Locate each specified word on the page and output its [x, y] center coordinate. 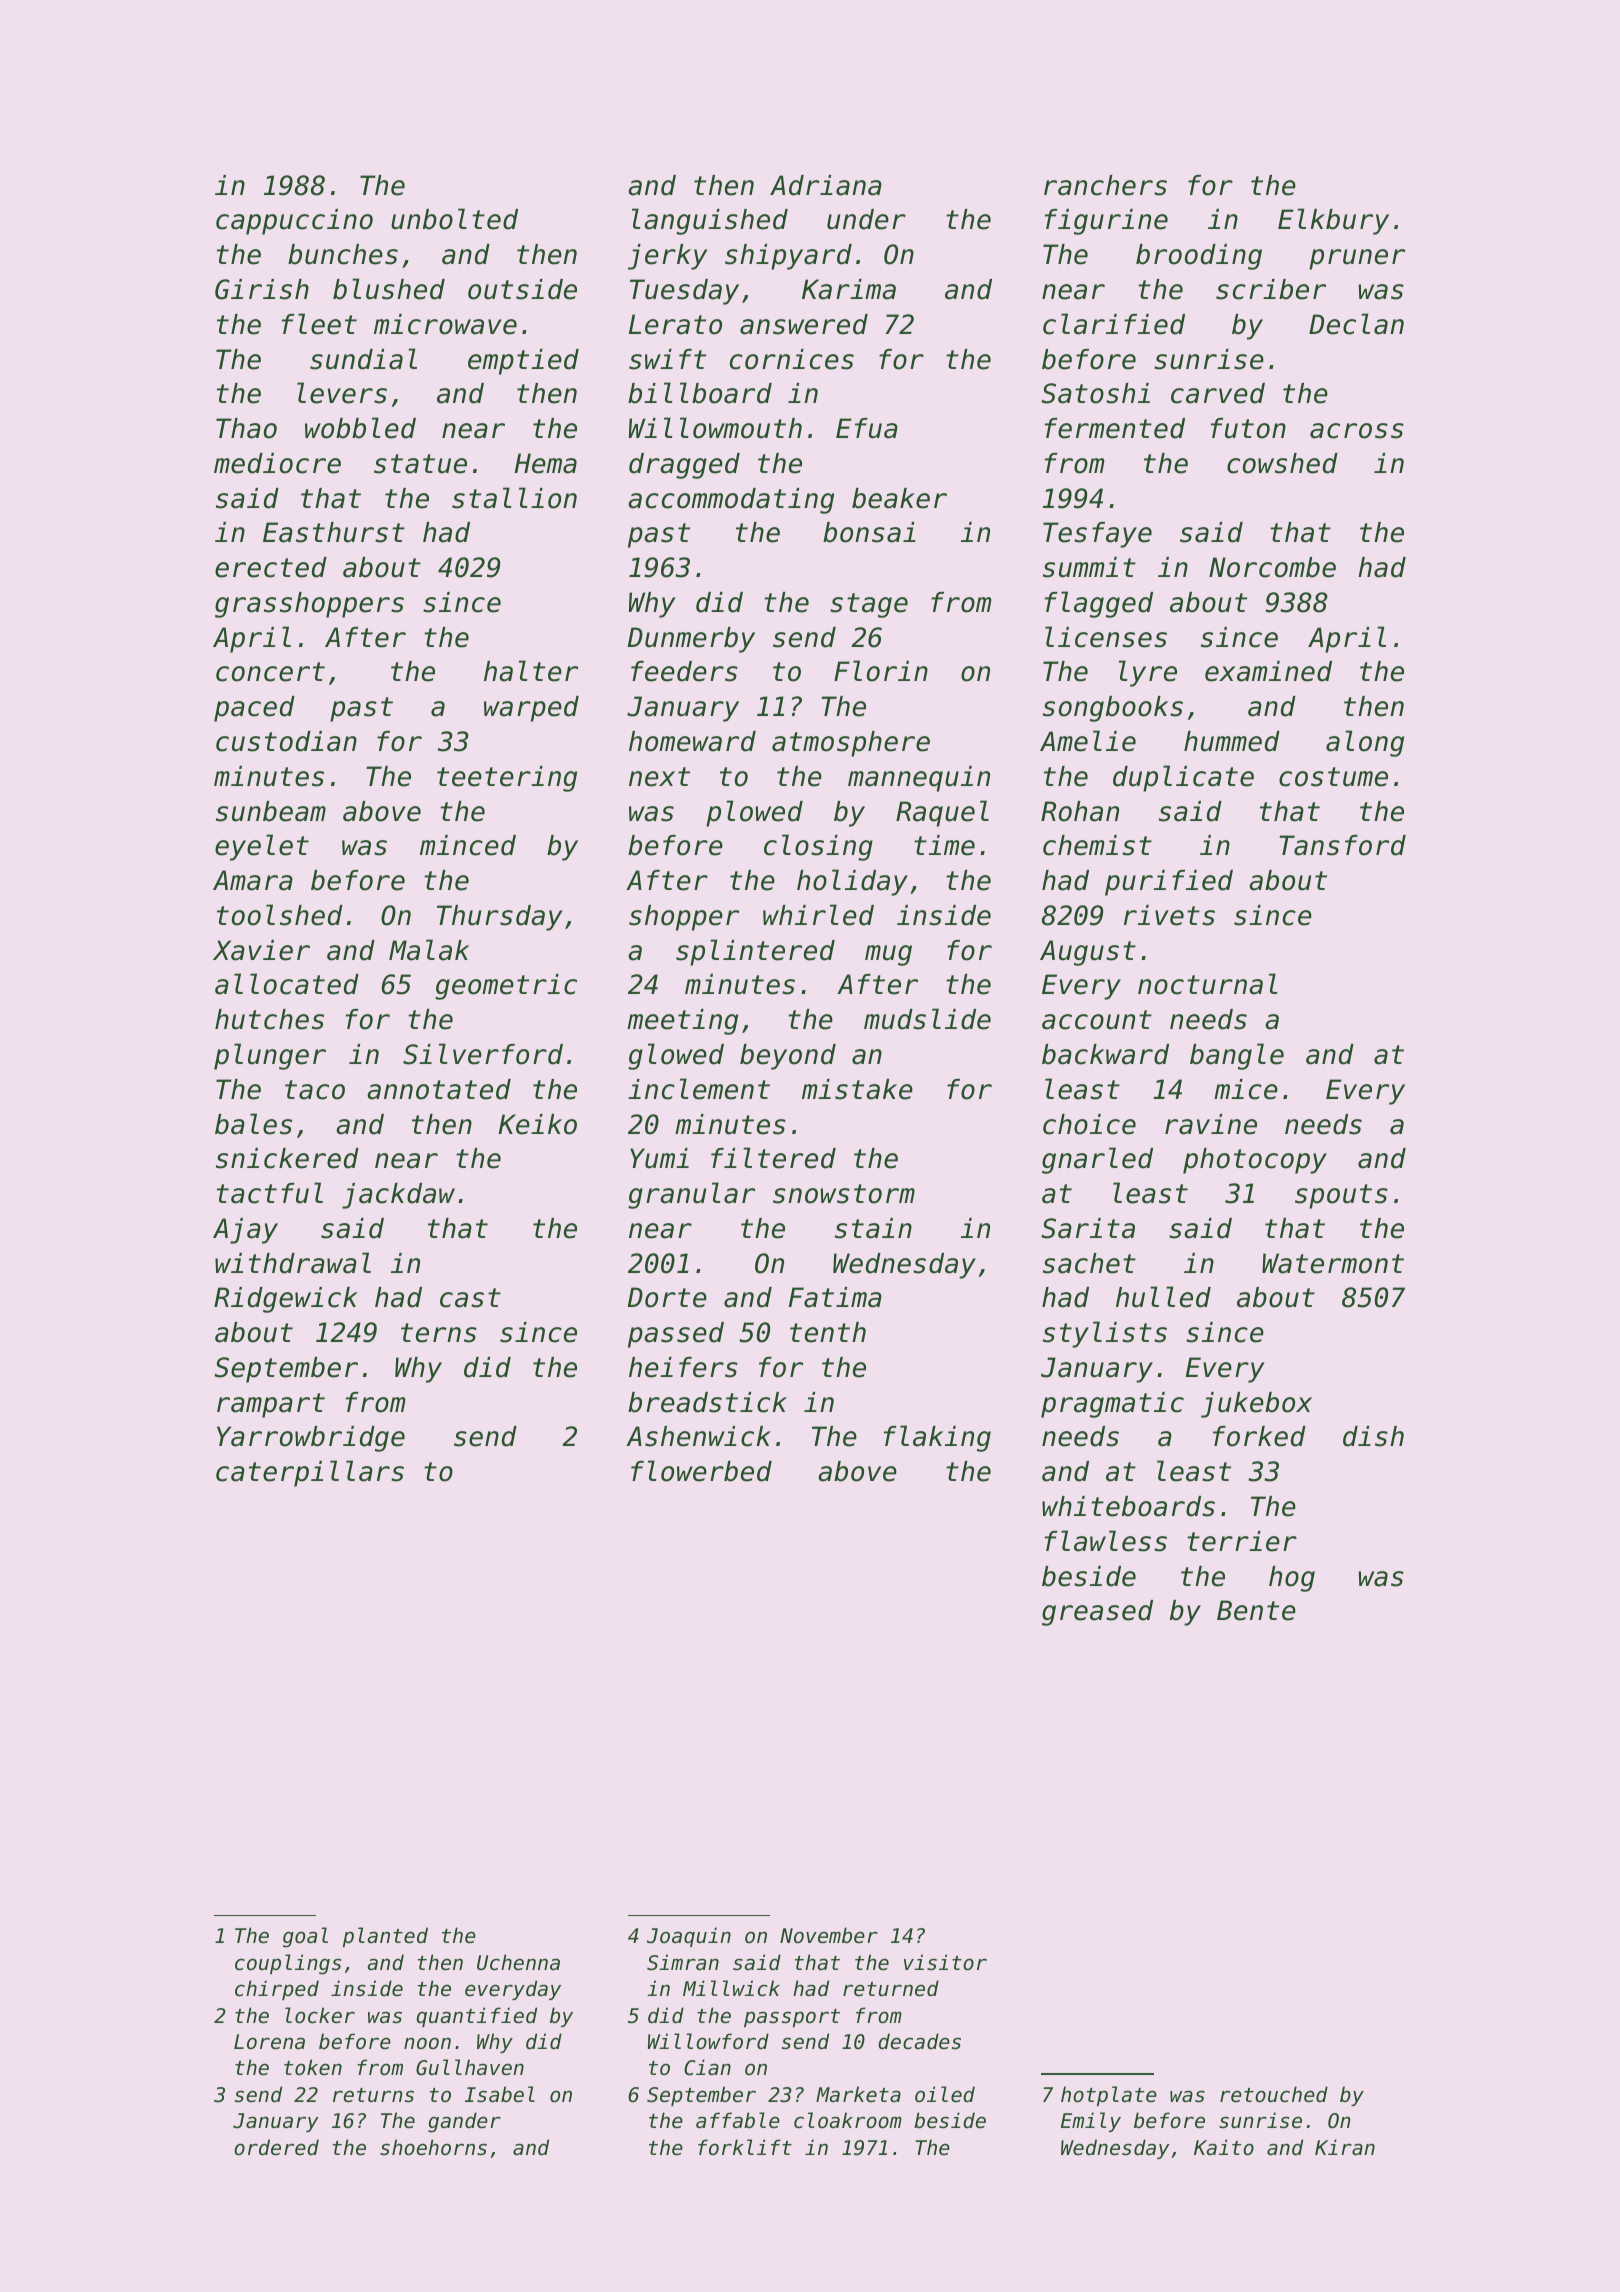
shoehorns [433, 2147]
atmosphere [851, 744]
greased [1097, 1613]
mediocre [277, 463]
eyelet [262, 847]
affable [738, 2120]
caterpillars [310, 1473]
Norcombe [1272, 567]
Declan [1356, 324]
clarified [1114, 324]
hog [1292, 1579]
